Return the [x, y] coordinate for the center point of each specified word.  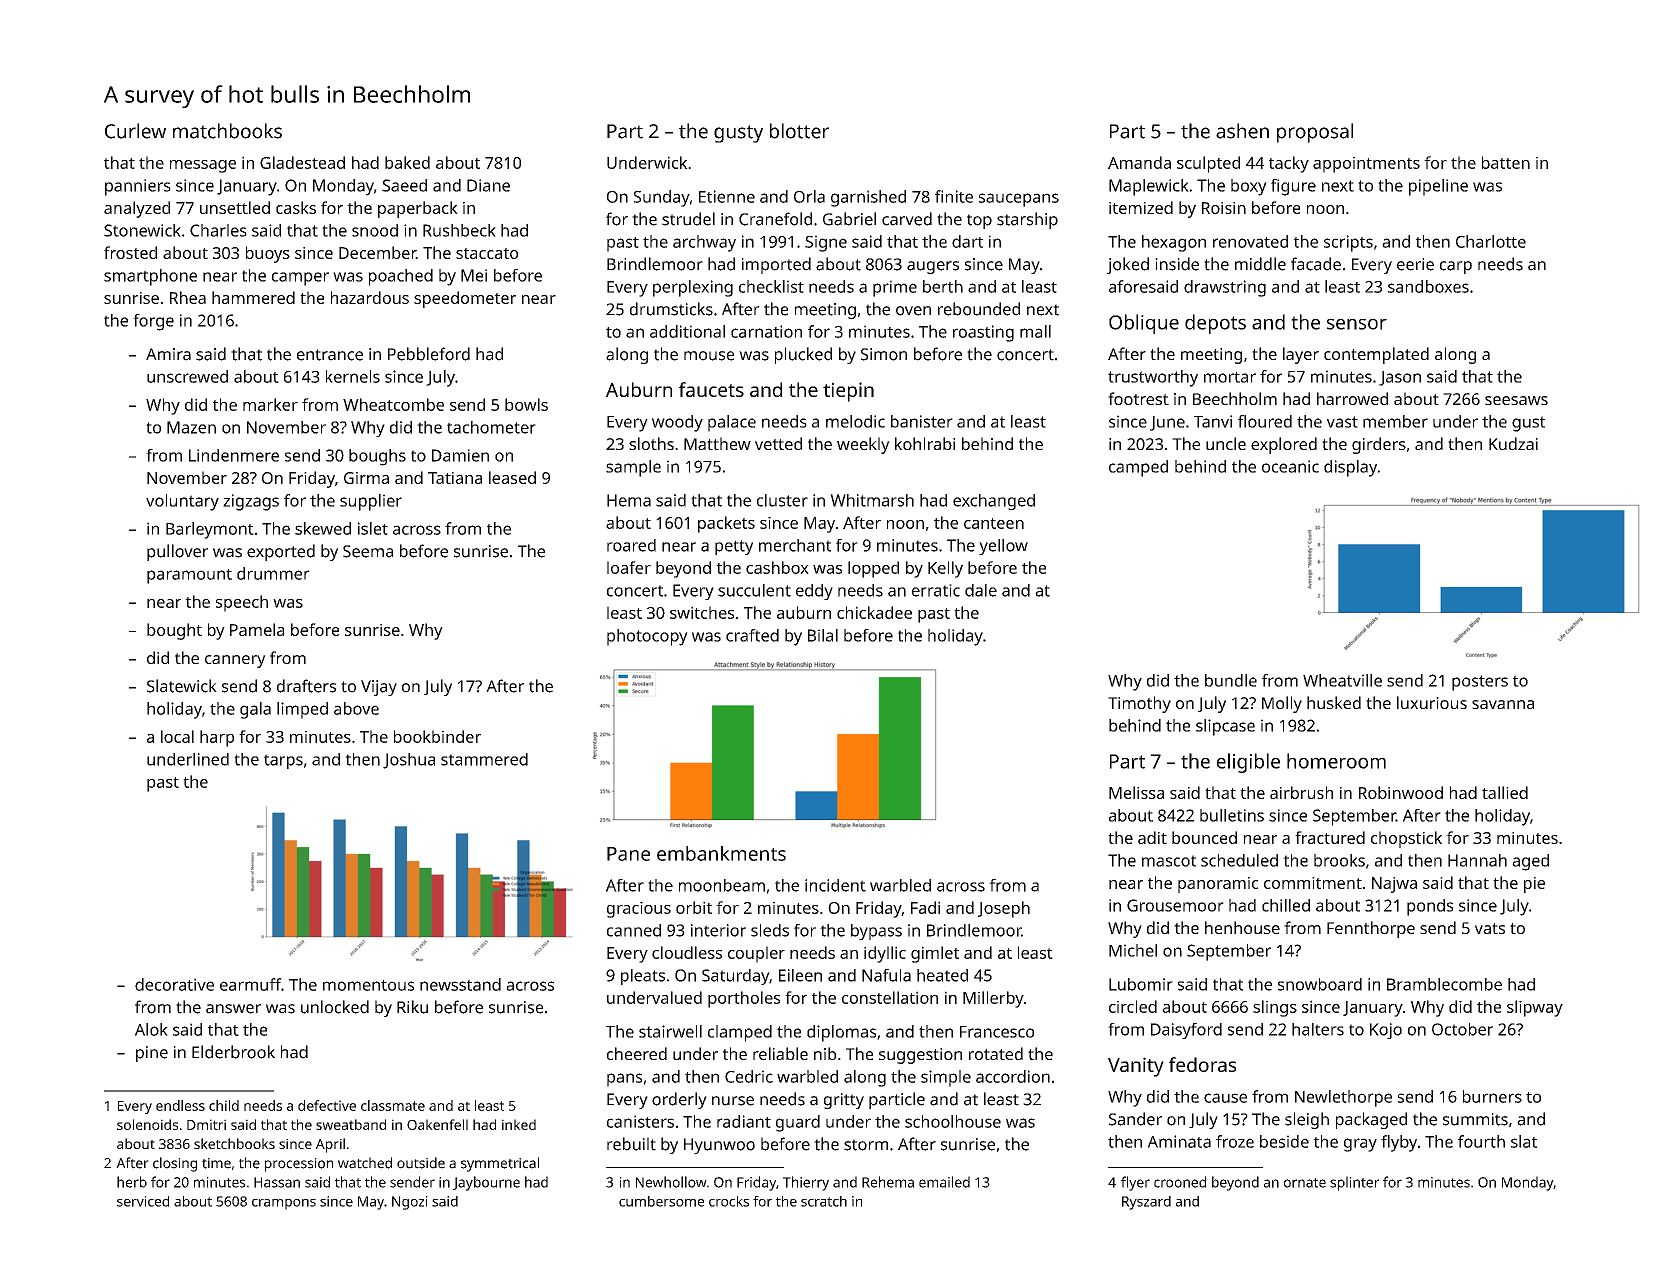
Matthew [717, 443]
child [224, 1105]
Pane [628, 854]
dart [967, 241]
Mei [474, 275]
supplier [371, 502]
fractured [1330, 837]
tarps [283, 761]
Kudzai [1513, 443]
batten [1506, 162]
